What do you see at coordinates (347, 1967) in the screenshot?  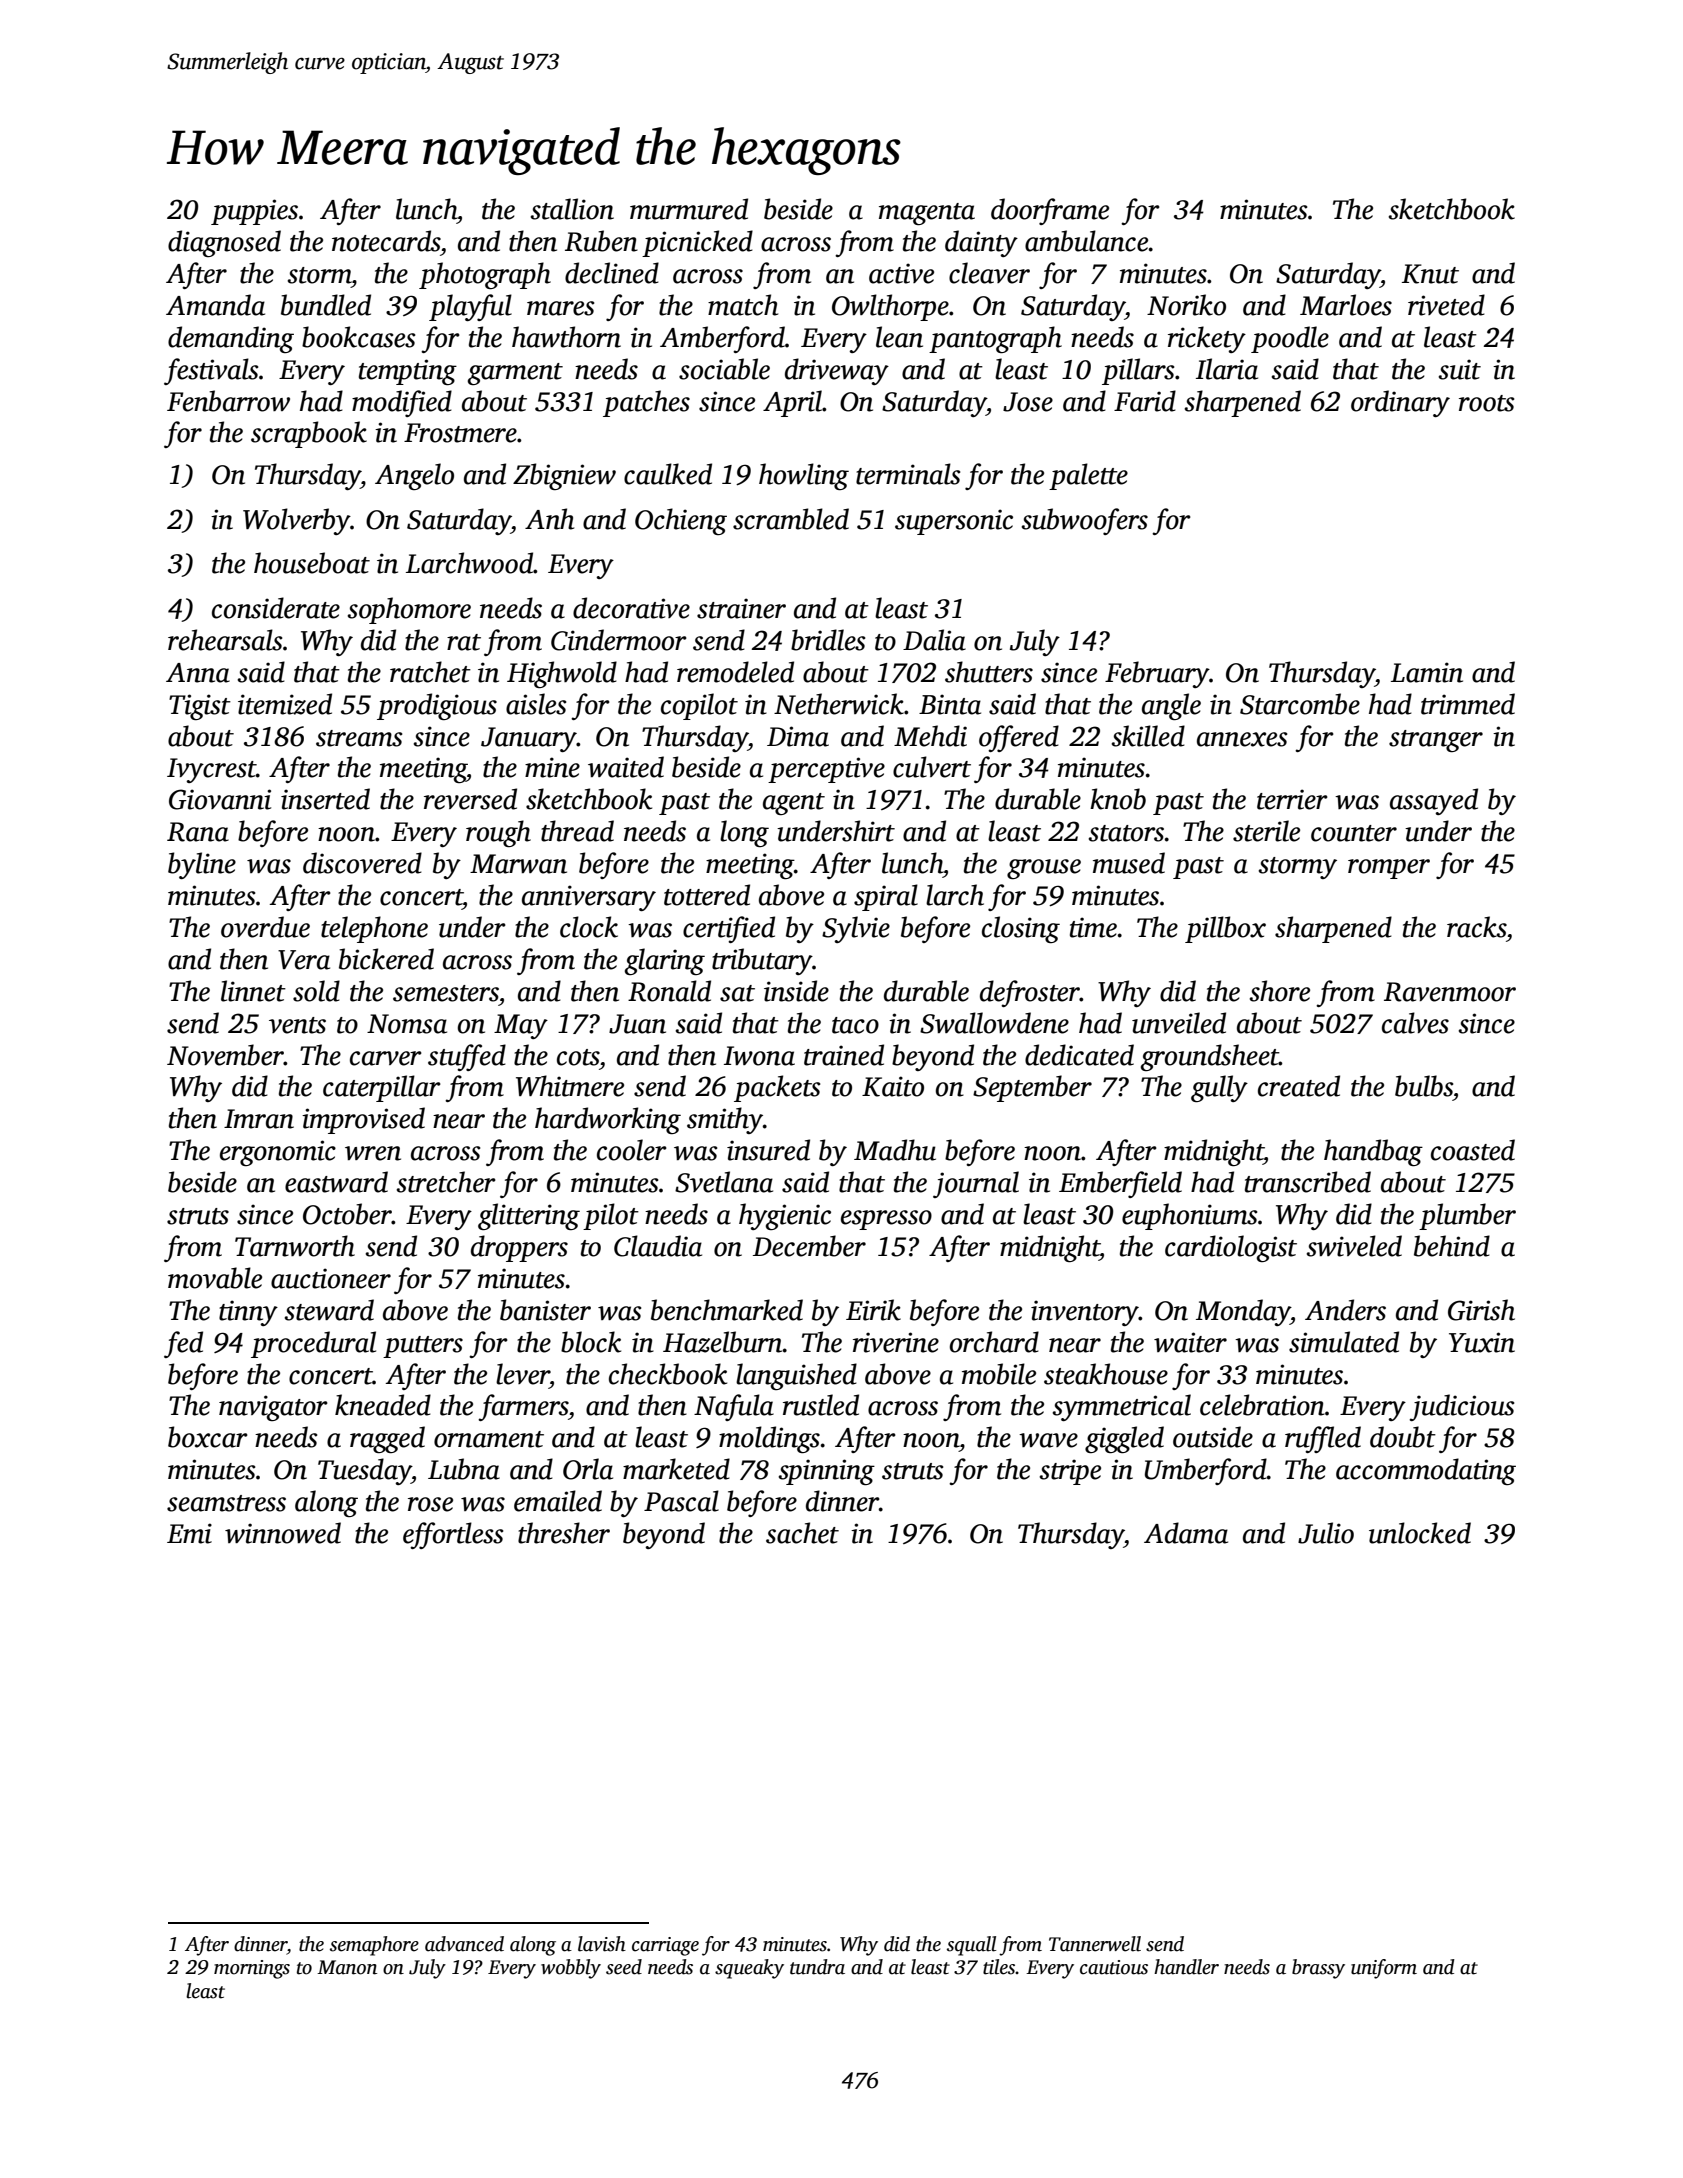 I see `Manon` at bounding box center [347, 1967].
